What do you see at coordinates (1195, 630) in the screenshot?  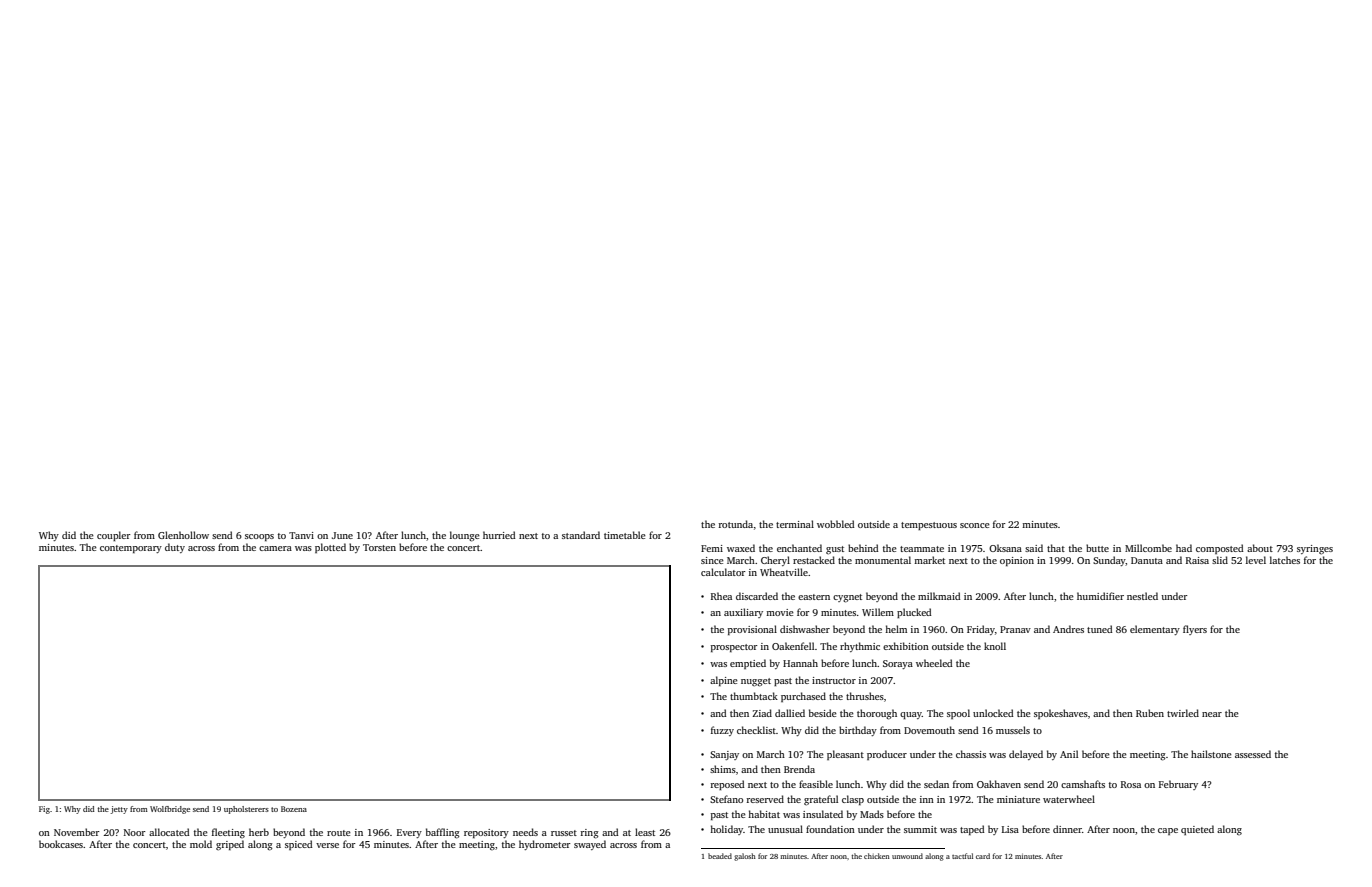 I see `flyers` at bounding box center [1195, 630].
